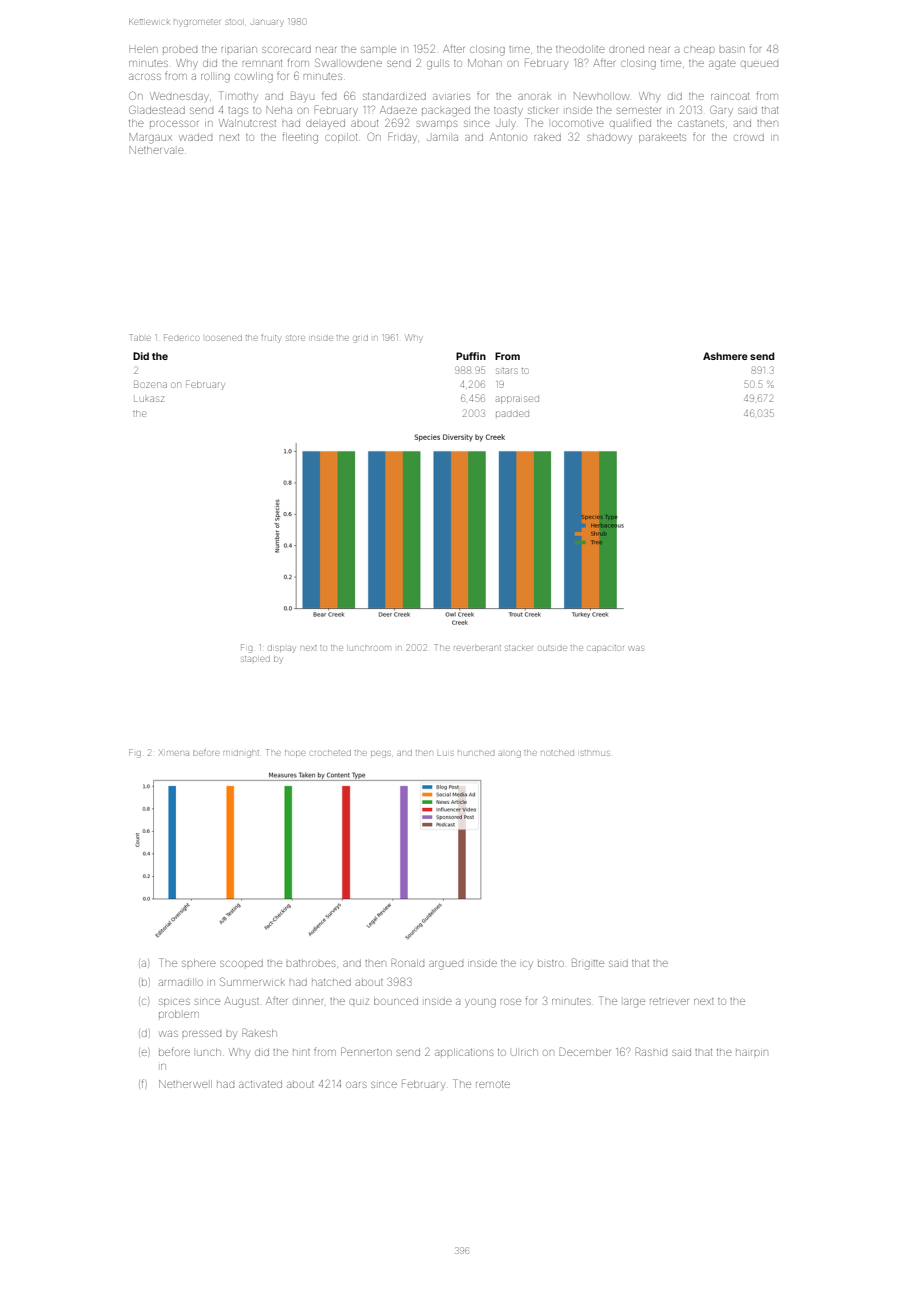 The image size is (908, 1316). What do you see at coordinates (149, 399) in the page?
I see `Lukasz` at bounding box center [149, 399].
